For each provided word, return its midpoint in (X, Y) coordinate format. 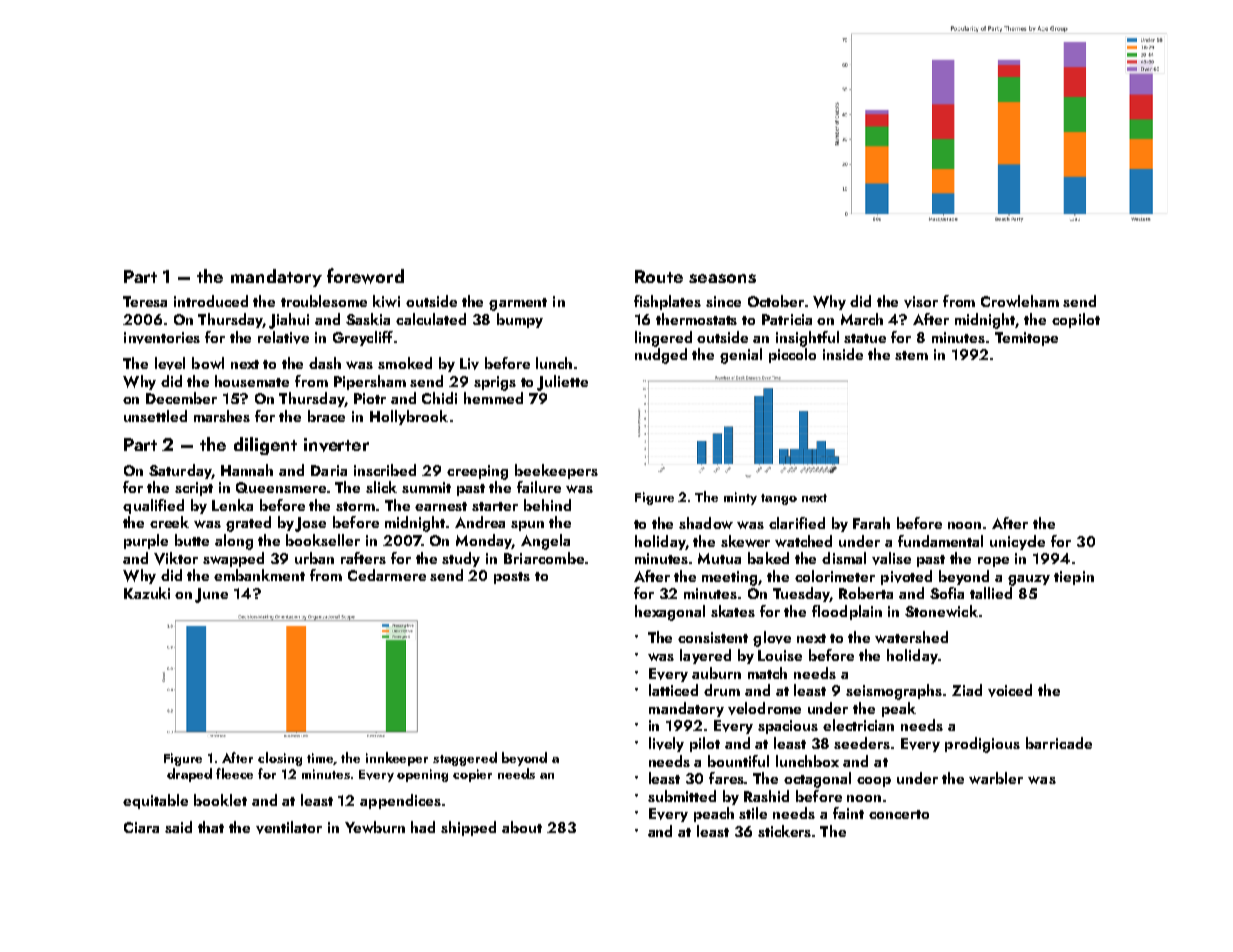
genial (741, 356)
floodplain (847, 612)
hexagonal (670, 613)
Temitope (1026, 339)
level (170, 363)
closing (280, 759)
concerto (899, 814)
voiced (1010, 690)
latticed (673, 690)
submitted (682, 796)
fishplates (667, 302)
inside (843, 354)
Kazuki (147, 593)
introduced (211, 301)
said (178, 827)
